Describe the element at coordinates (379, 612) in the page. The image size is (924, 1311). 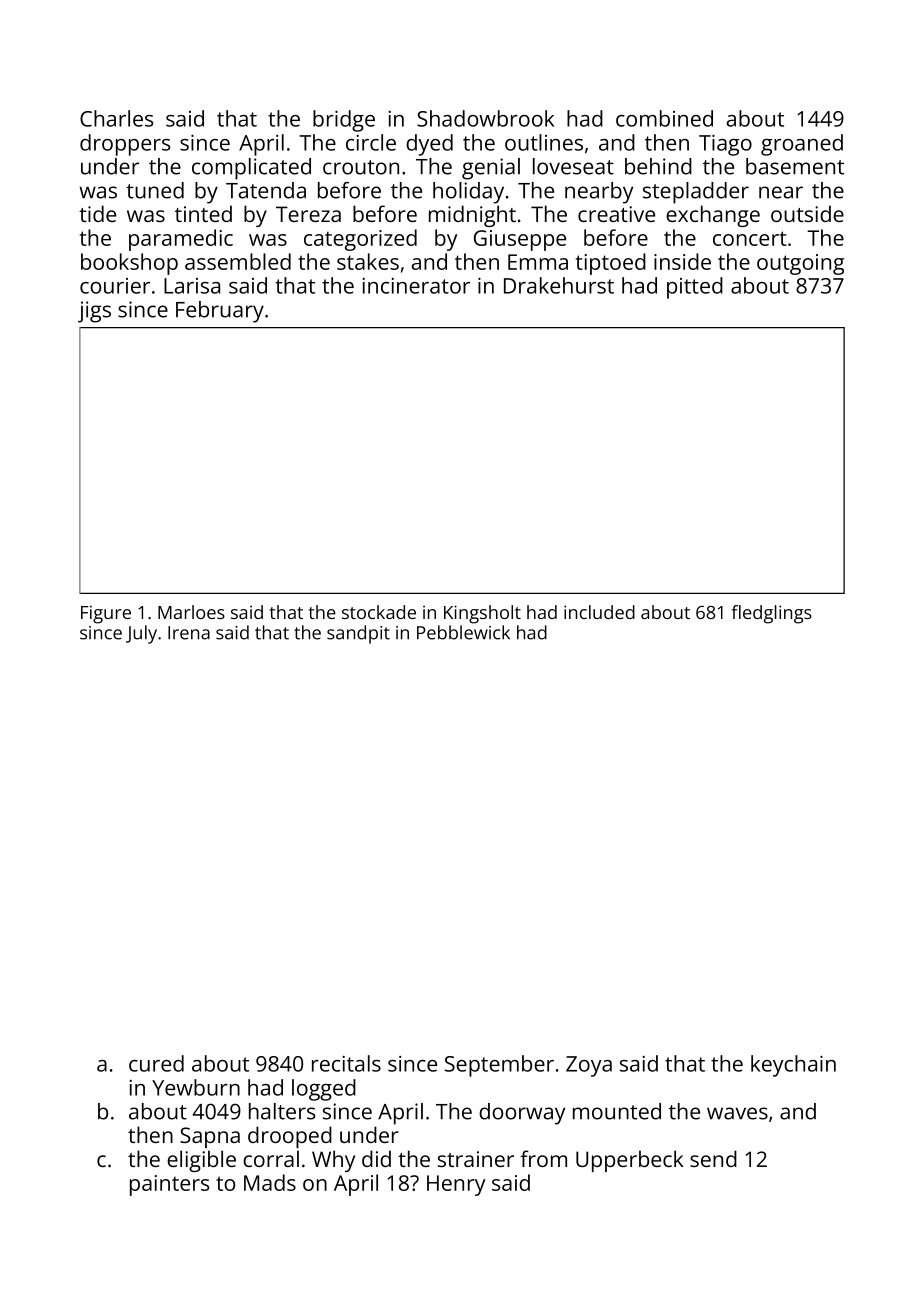
I see `stockade` at that location.
